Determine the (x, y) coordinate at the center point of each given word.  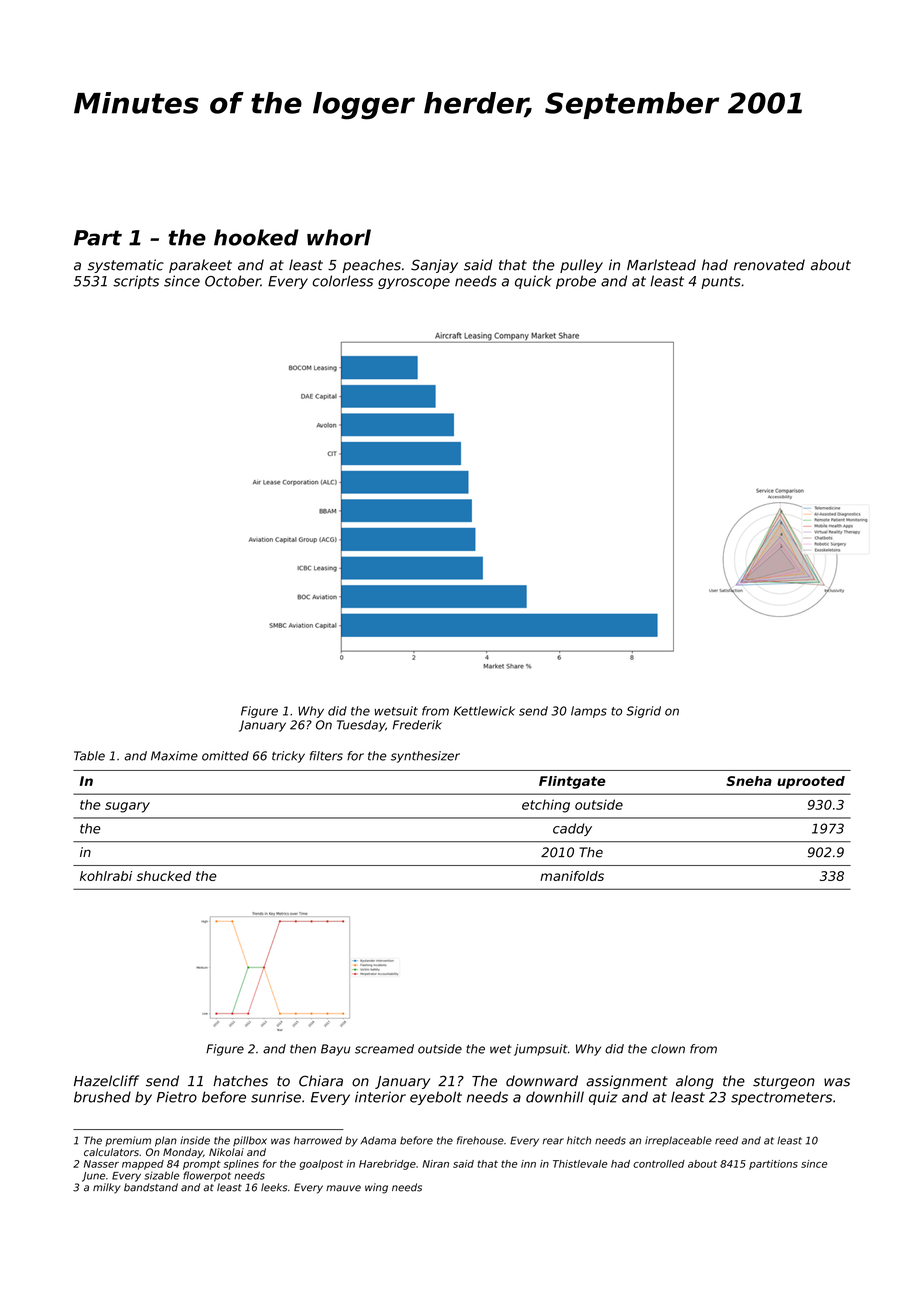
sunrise (276, 1097)
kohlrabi (106, 876)
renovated (769, 265)
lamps (589, 712)
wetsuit (396, 711)
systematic (126, 266)
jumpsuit (541, 1050)
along (695, 1082)
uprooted (811, 782)
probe (576, 282)
